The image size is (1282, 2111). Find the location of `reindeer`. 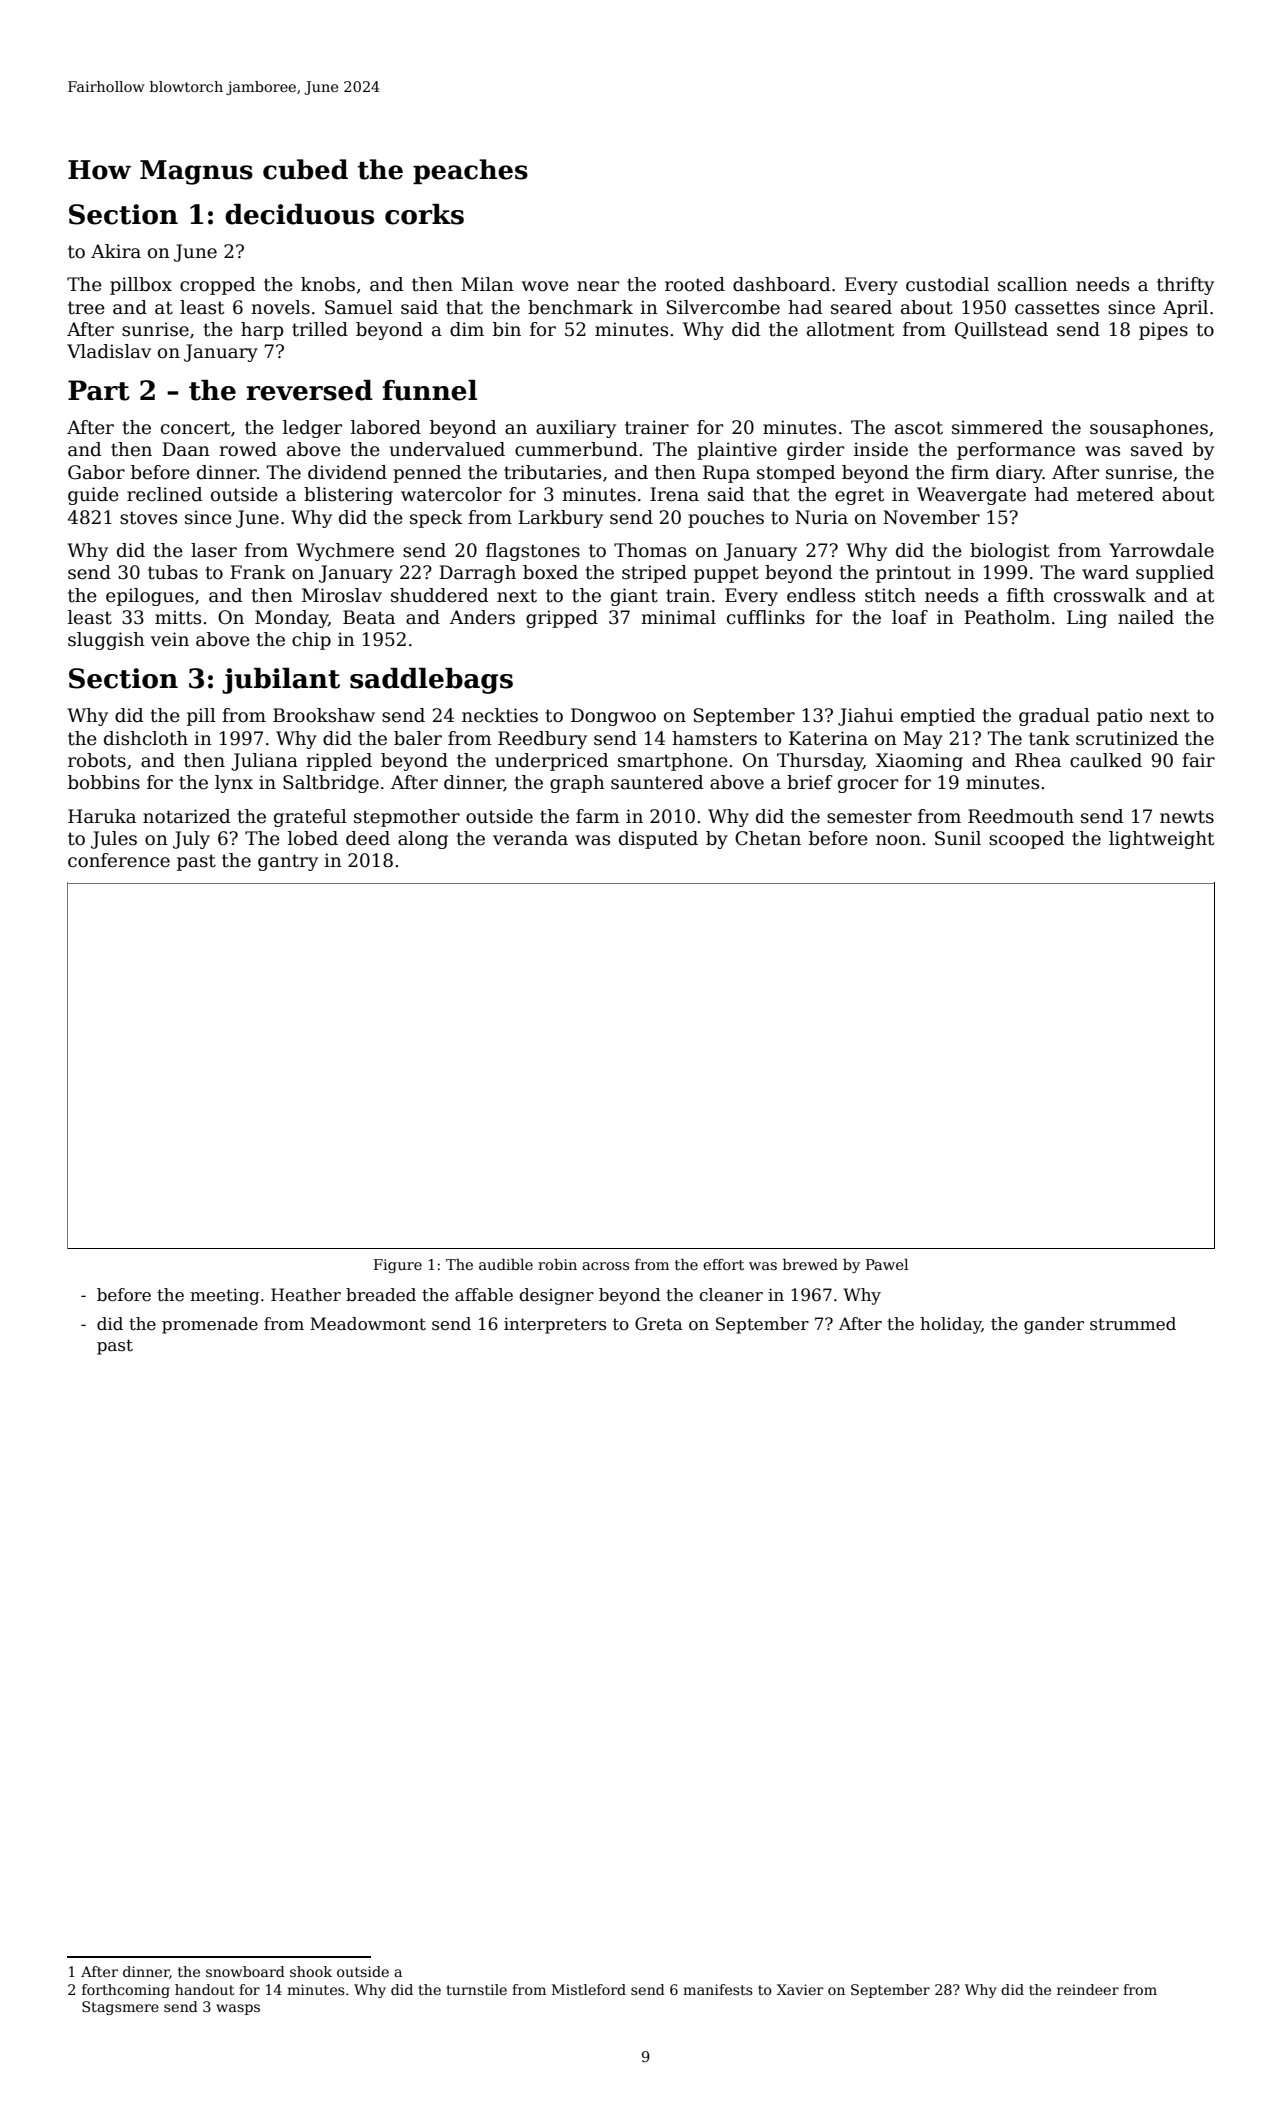

reindeer is located at coordinates (1088, 1989).
